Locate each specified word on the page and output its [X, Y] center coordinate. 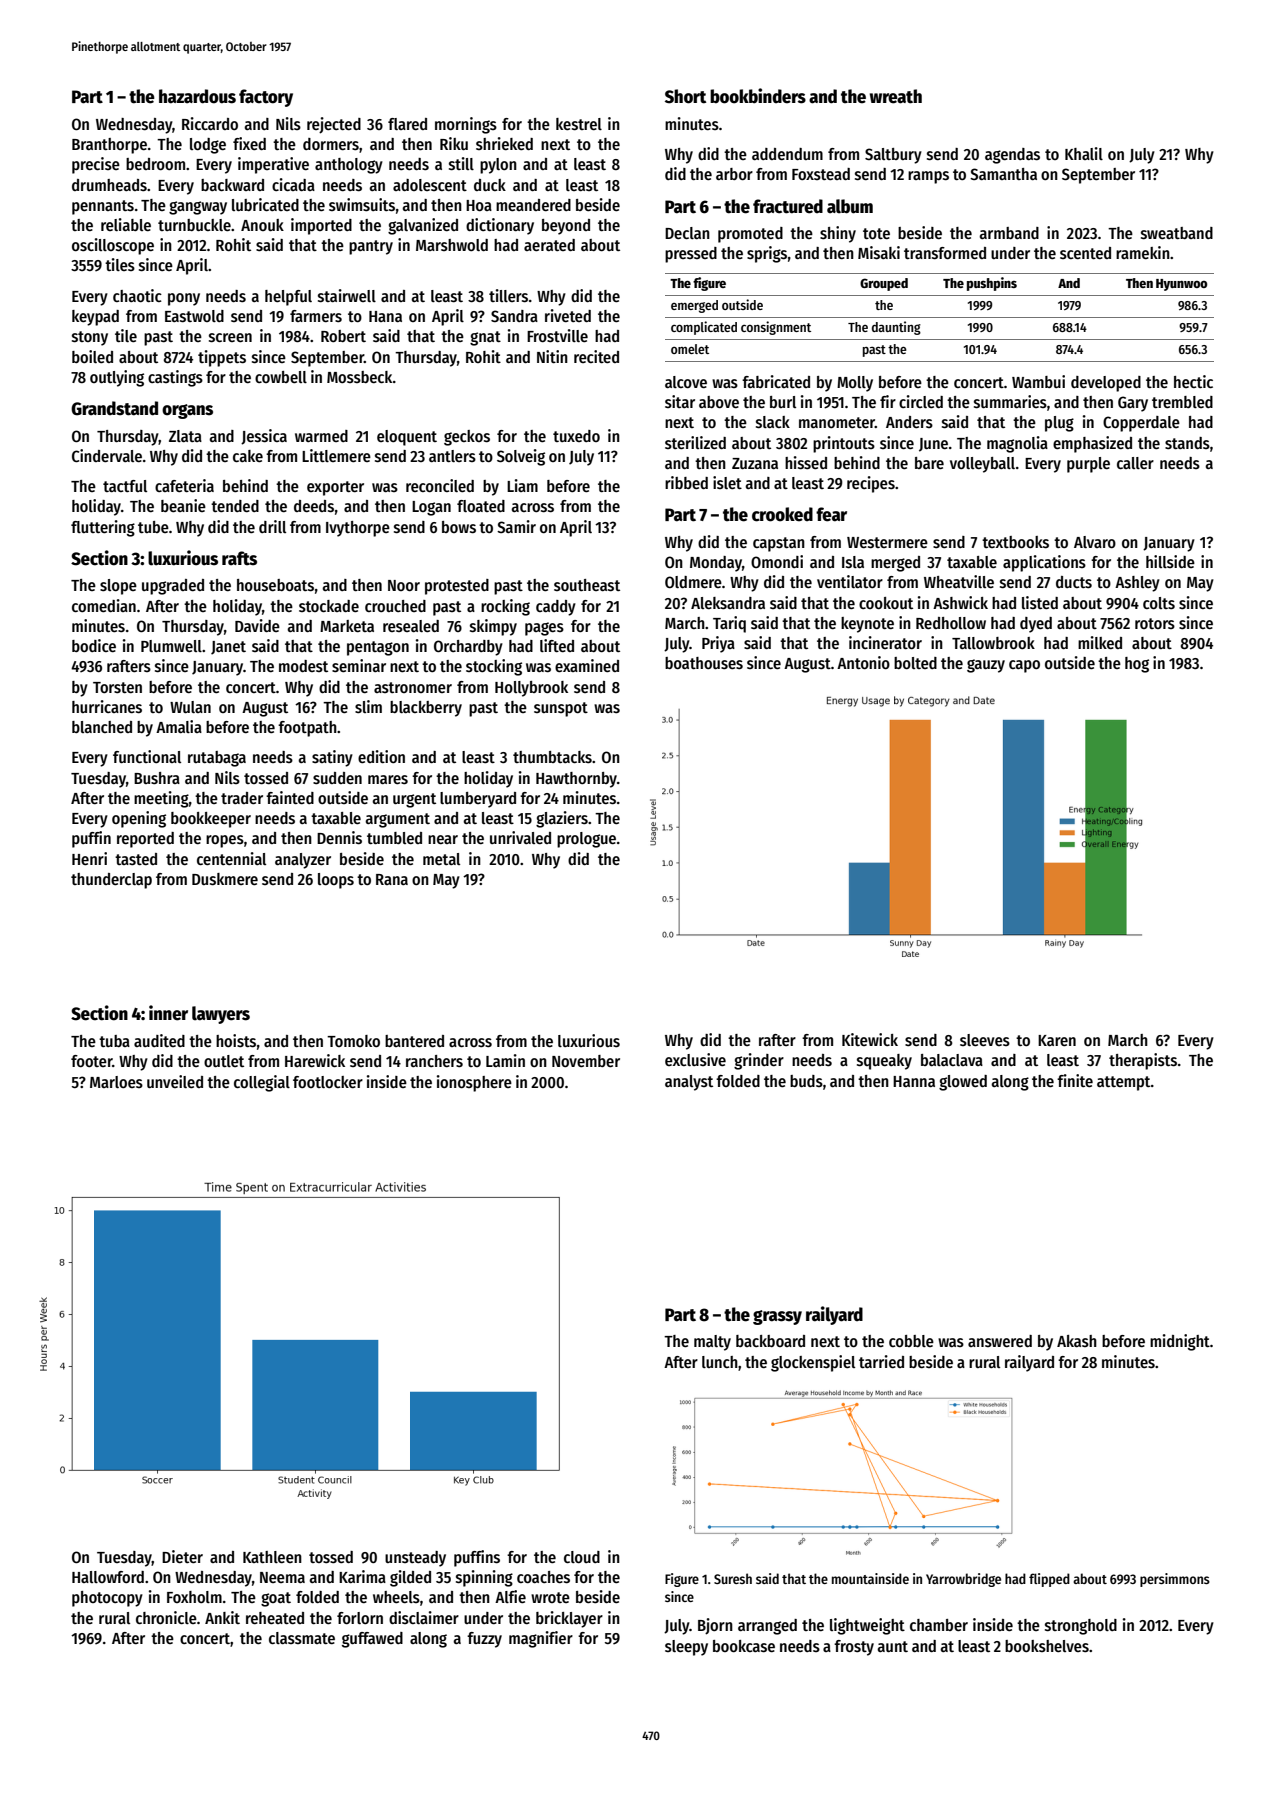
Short [685, 96]
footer [91, 1061]
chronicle [166, 1617]
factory [266, 98]
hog [1137, 665]
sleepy [686, 1648]
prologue [586, 840]
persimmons [1175, 1580]
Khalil [1084, 153]
